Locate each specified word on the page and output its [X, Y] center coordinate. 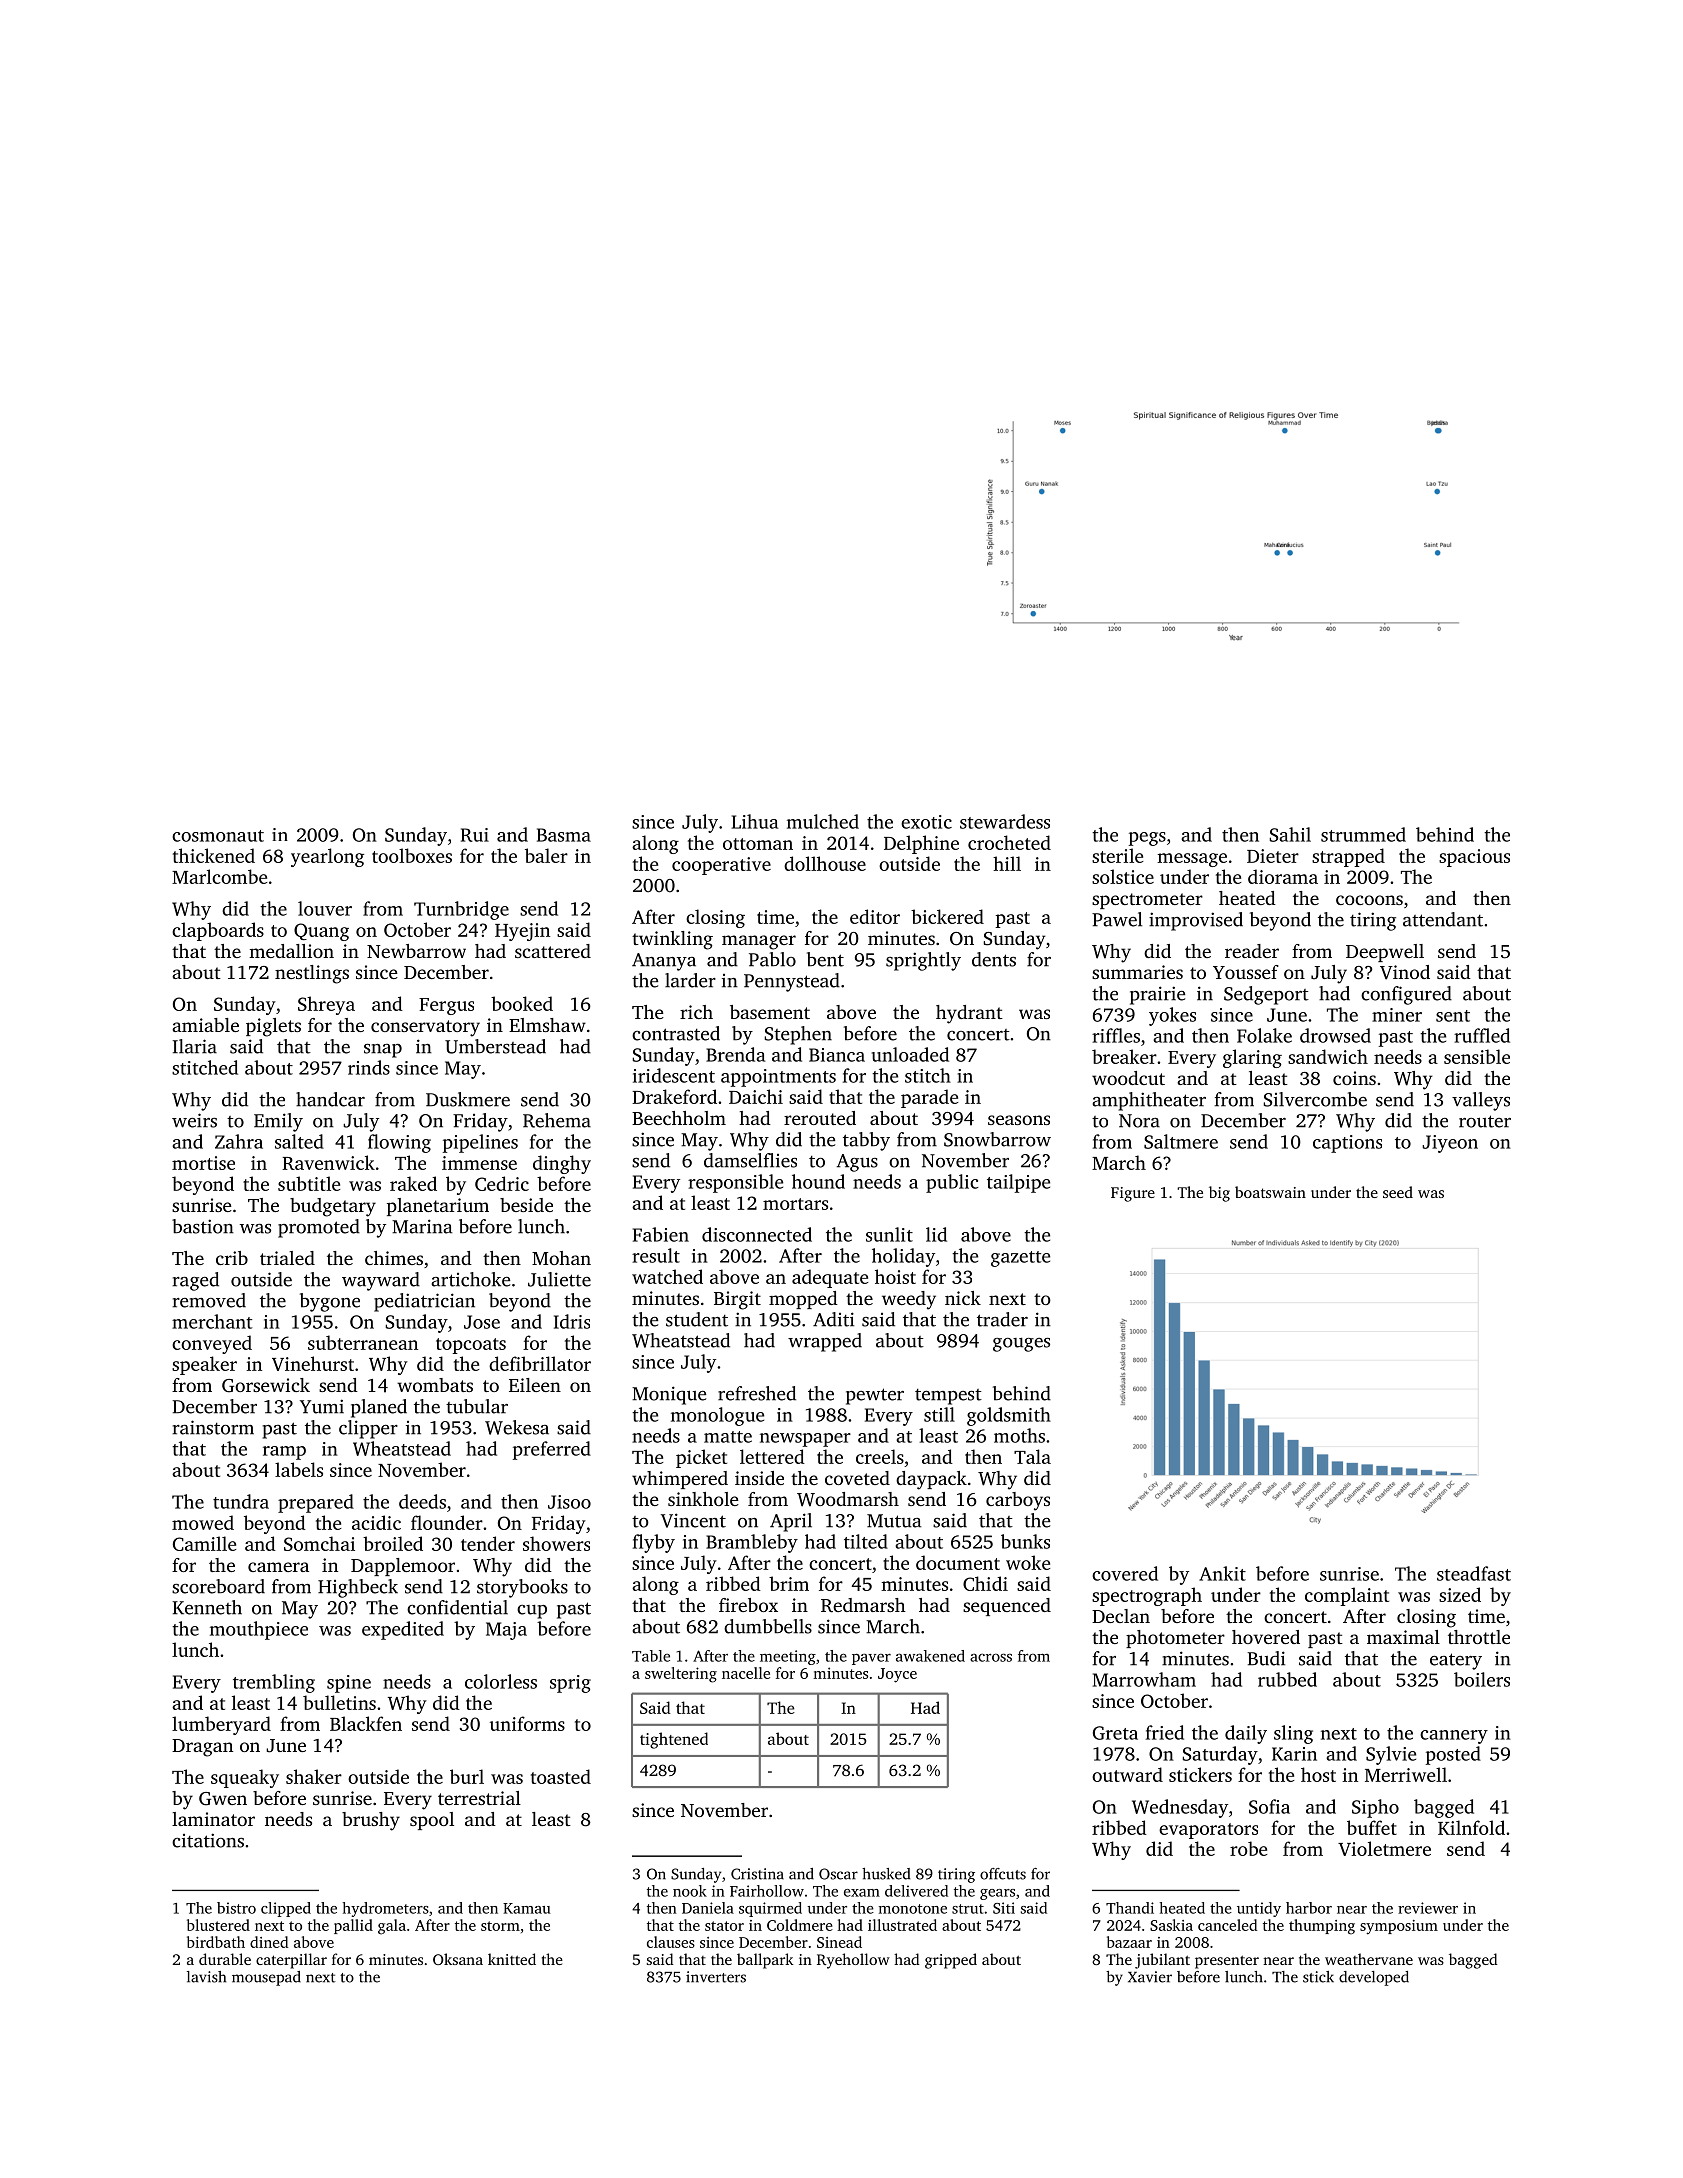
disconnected [757, 1234]
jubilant [1162, 1961]
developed [1374, 1978]
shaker [314, 1776]
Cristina [757, 1874]
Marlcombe [219, 876]
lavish [206, 1977]
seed [1398, 1192]
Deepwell [1385, 953]
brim [789, 1583]
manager [759, 942]
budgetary [333, 1207]
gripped [951, 1961]
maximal [1403, 1637]
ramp [284, 1453]
